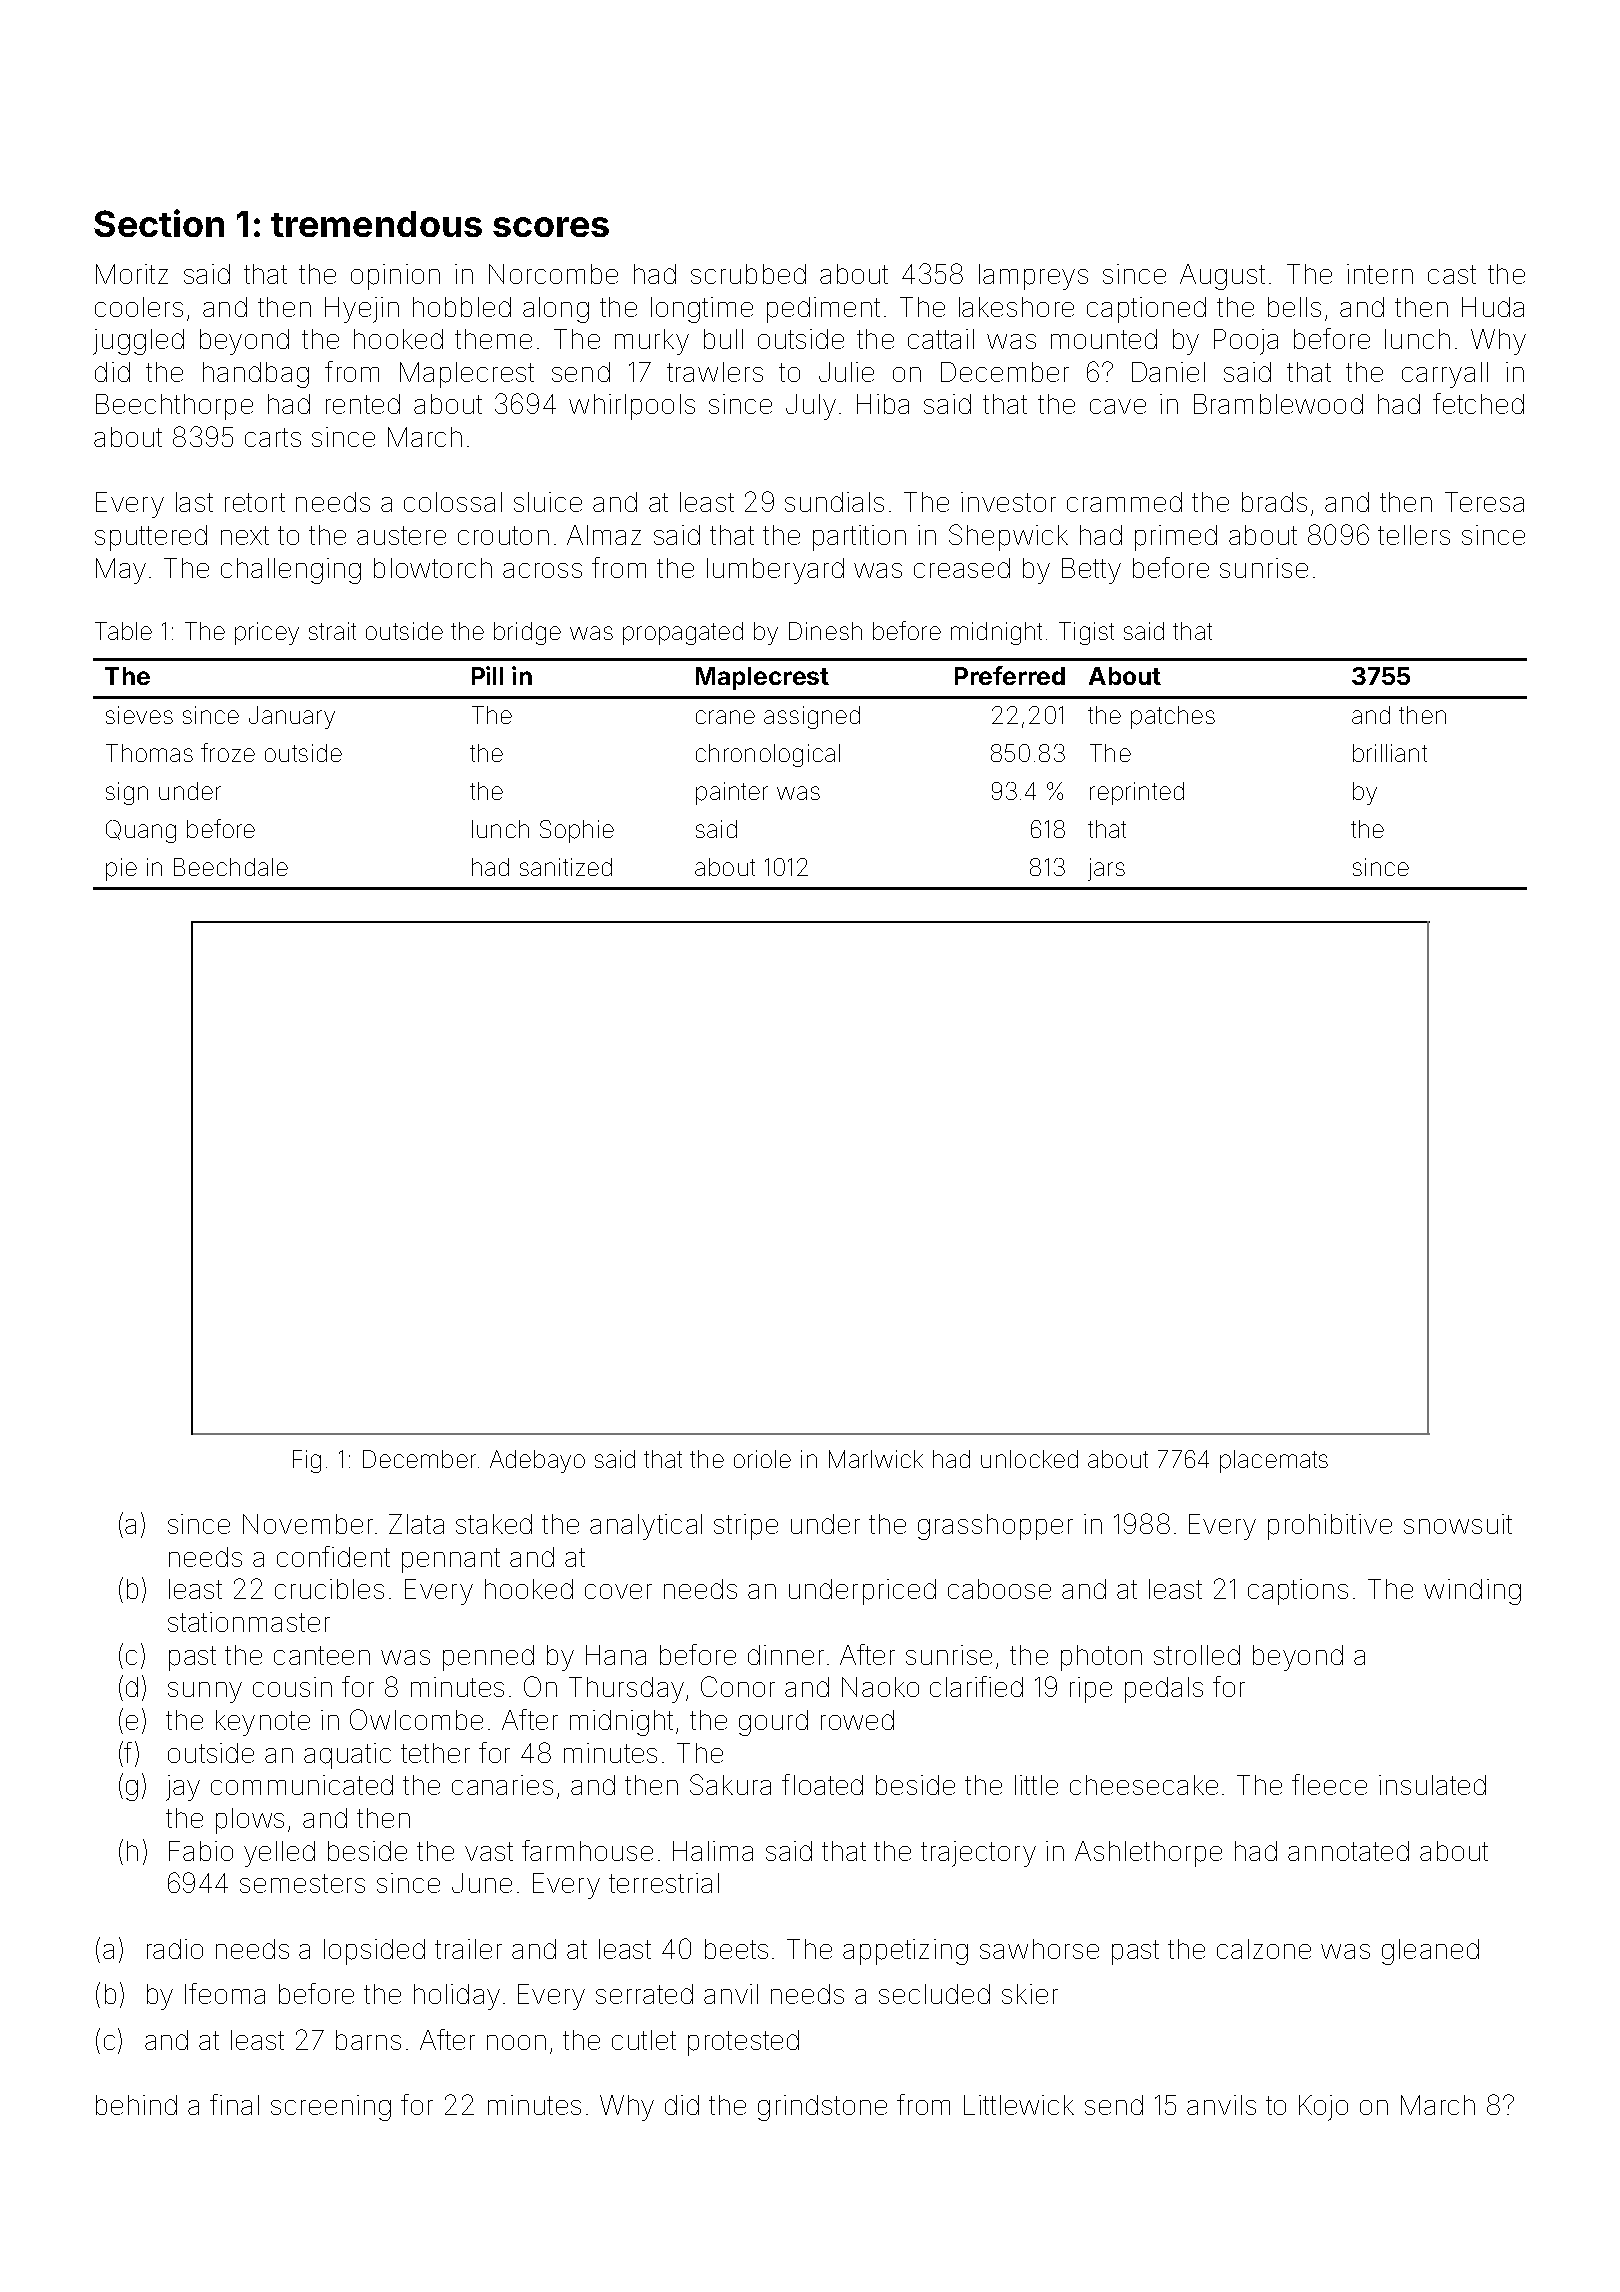 This screenshot has height=2292, width=1620. I want to click on rented, so click(363, 404).
